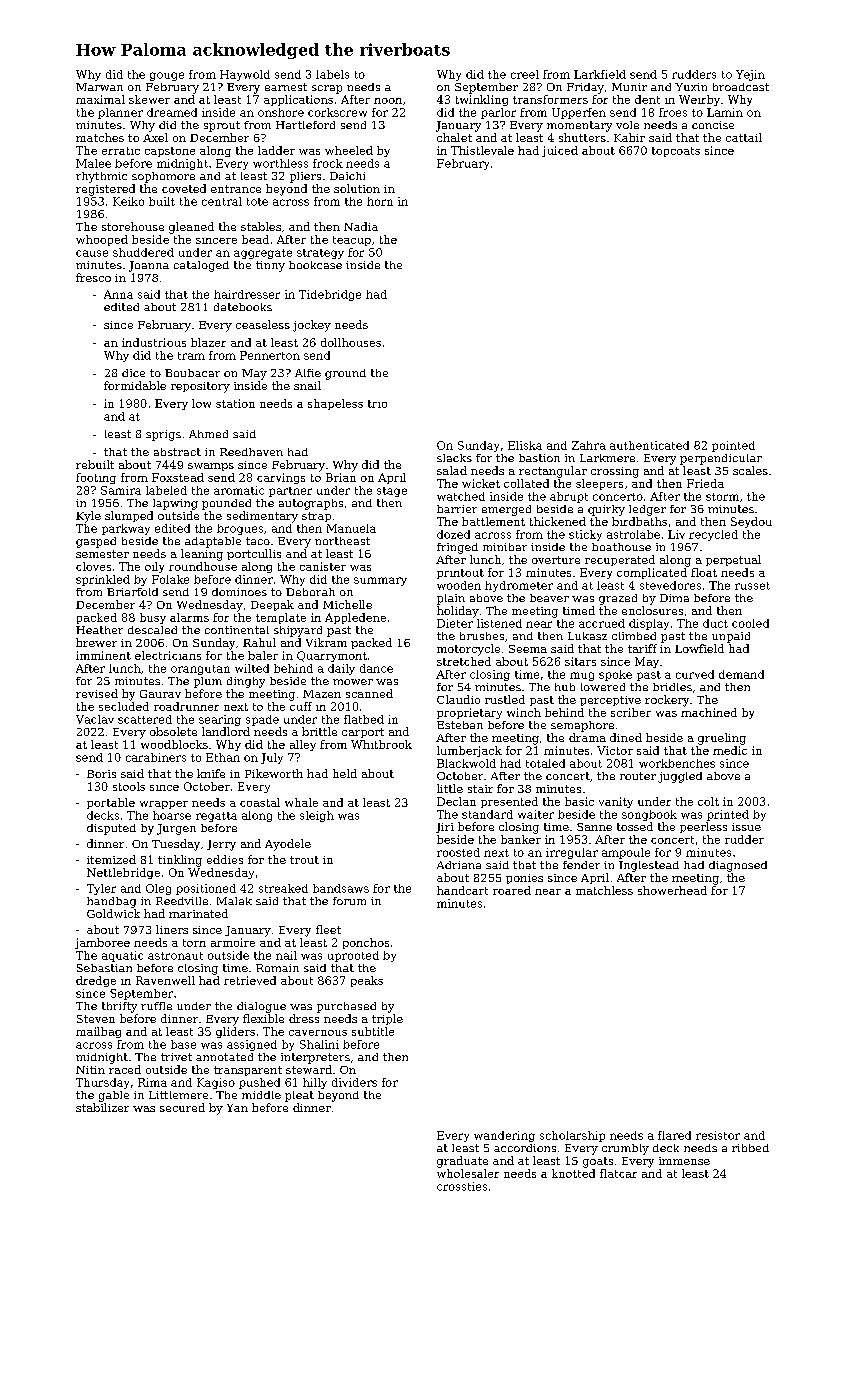  What do you see at coordinates (182, 1107) in the screenshot?
I see `secured` at bounding box center [182, 1107].
